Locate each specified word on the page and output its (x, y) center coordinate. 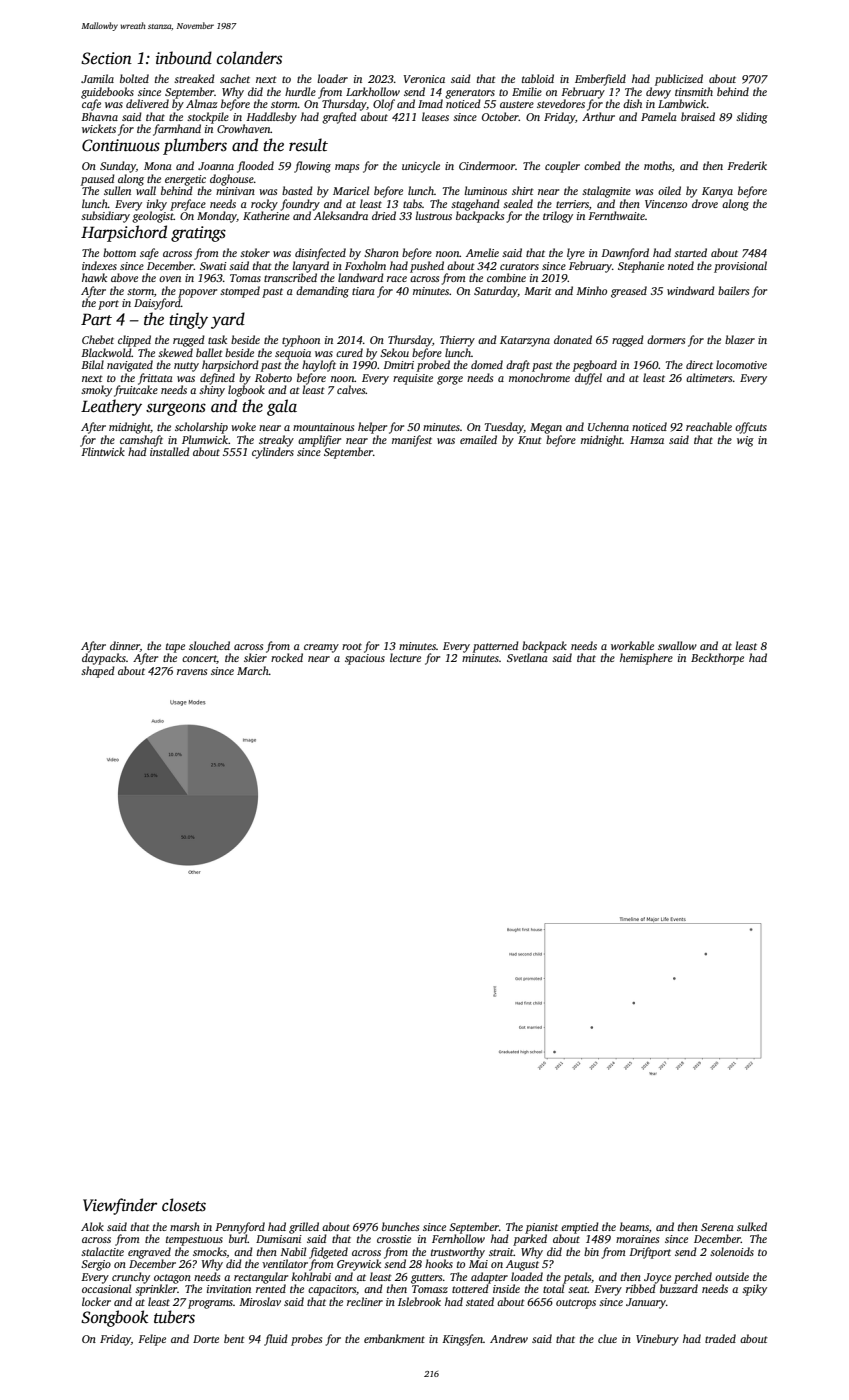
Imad (430, 103)
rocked (287, 657)
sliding (752, 118)
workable (632, 645)
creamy (321, 648)
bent (234, 1338)
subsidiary (105, 217)
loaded (527, 1276)
